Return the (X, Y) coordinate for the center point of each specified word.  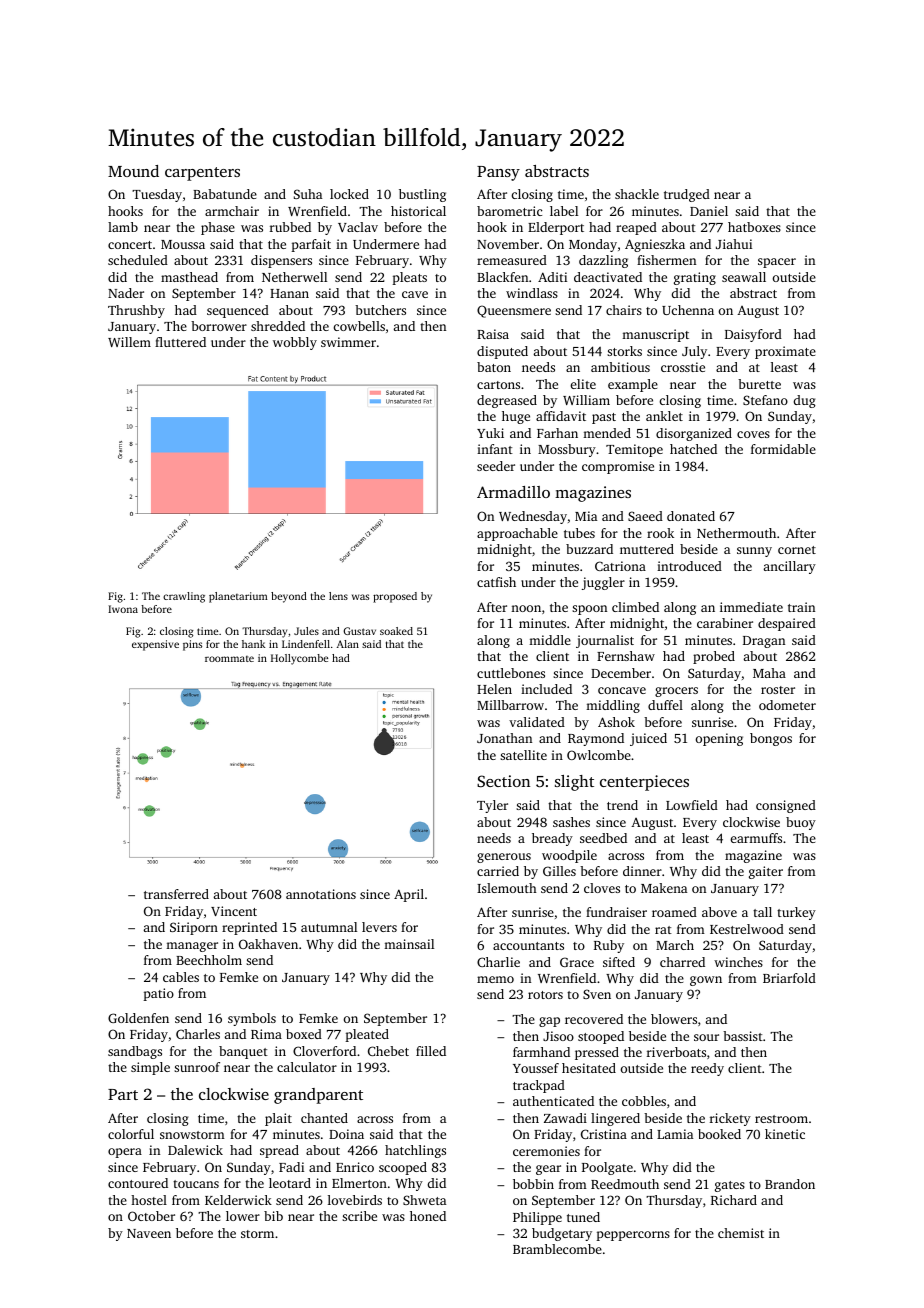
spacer (777, 263)
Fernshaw (626, 656)
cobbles (644, 1101)
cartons (498, 385)
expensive (155, 645)
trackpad (539, 1086)
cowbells (359, 326)
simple (150, 1068)
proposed (395, 597)
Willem (129, 342)
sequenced (238, 311)
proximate (785, 352)
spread (279, 1151)
